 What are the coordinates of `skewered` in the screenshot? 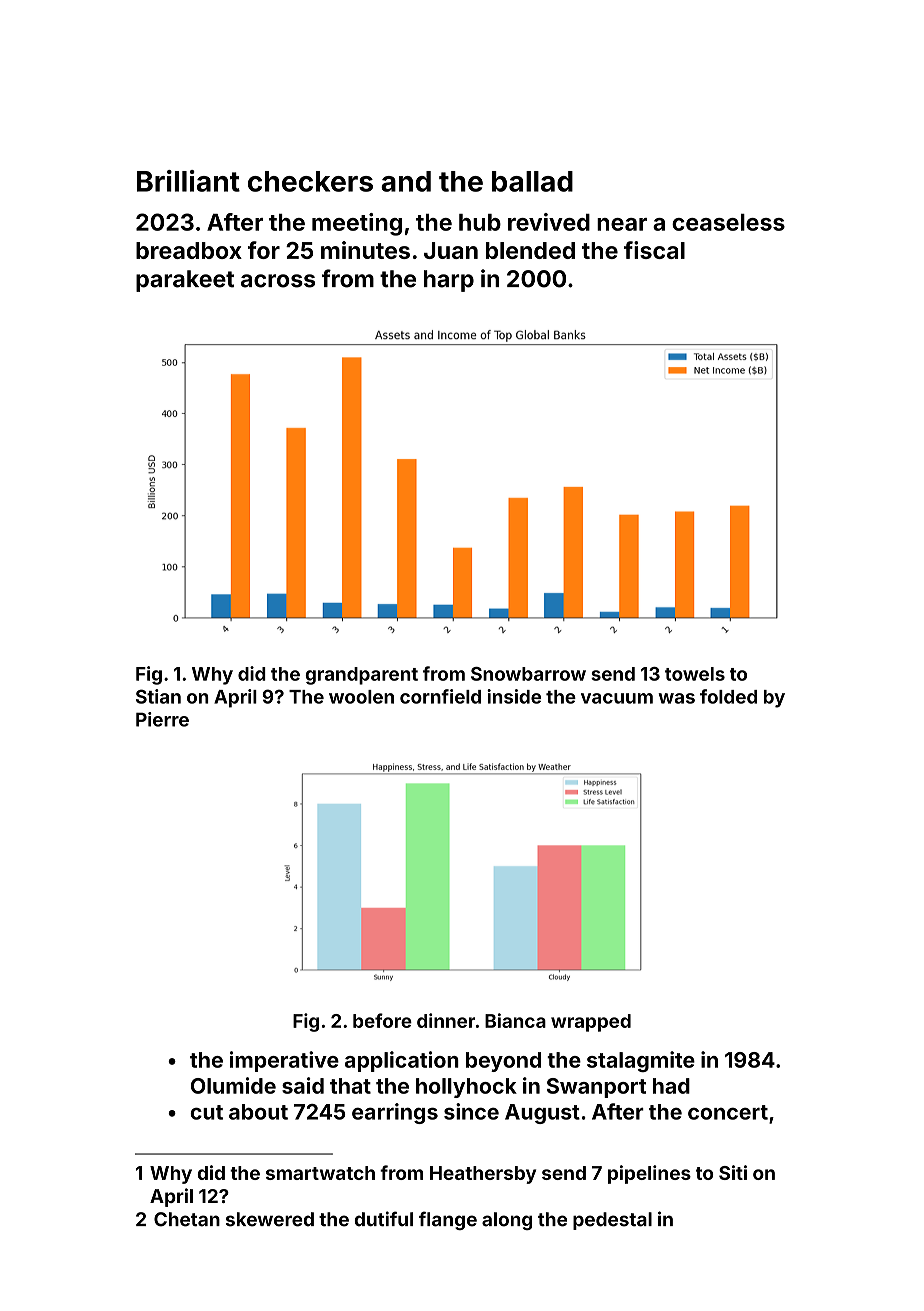 It's located at (270, 1219).
